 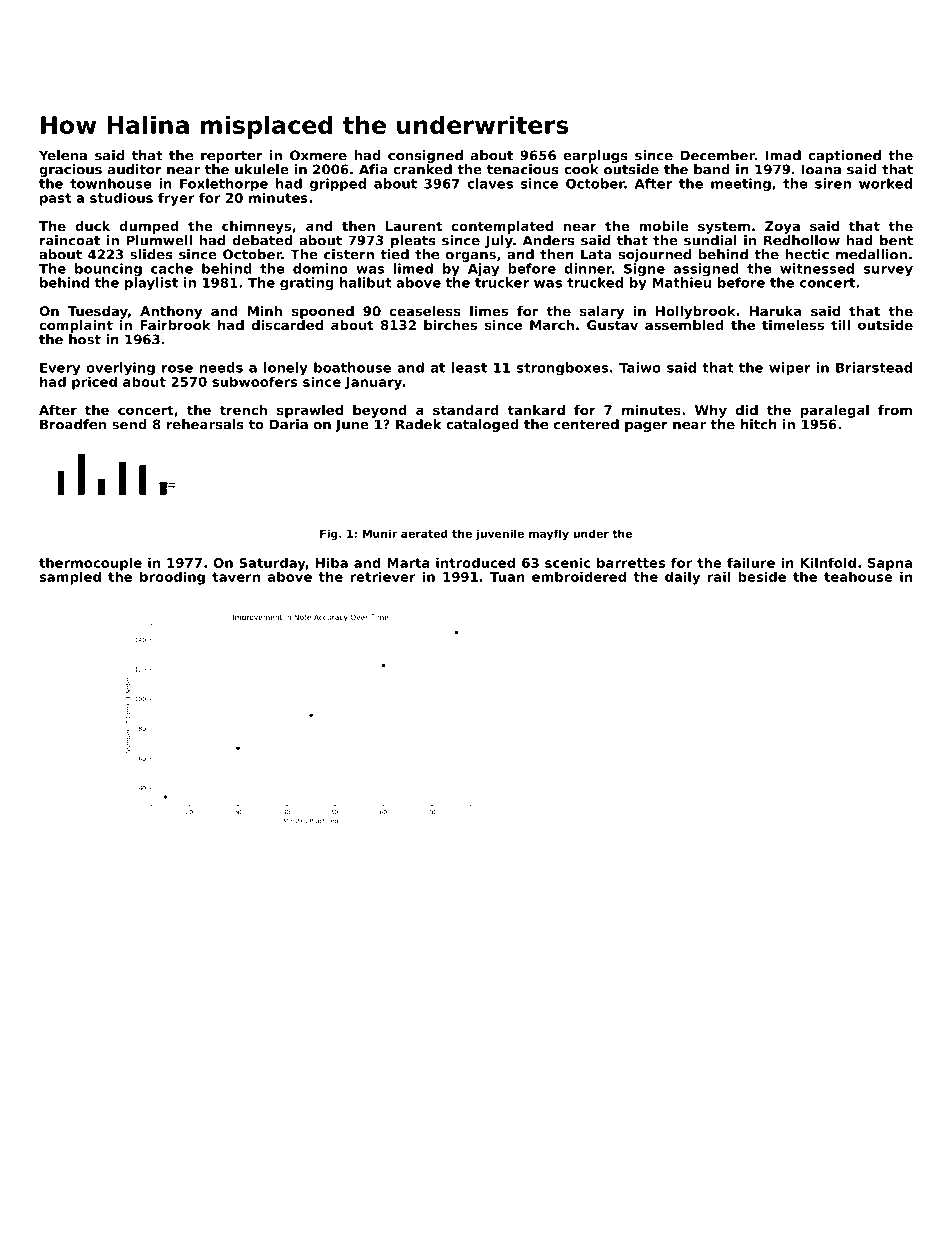 What do you see at coordinates (759, 424) in the screenshot?
I see `hitch` at bounding box center [759, 424].
